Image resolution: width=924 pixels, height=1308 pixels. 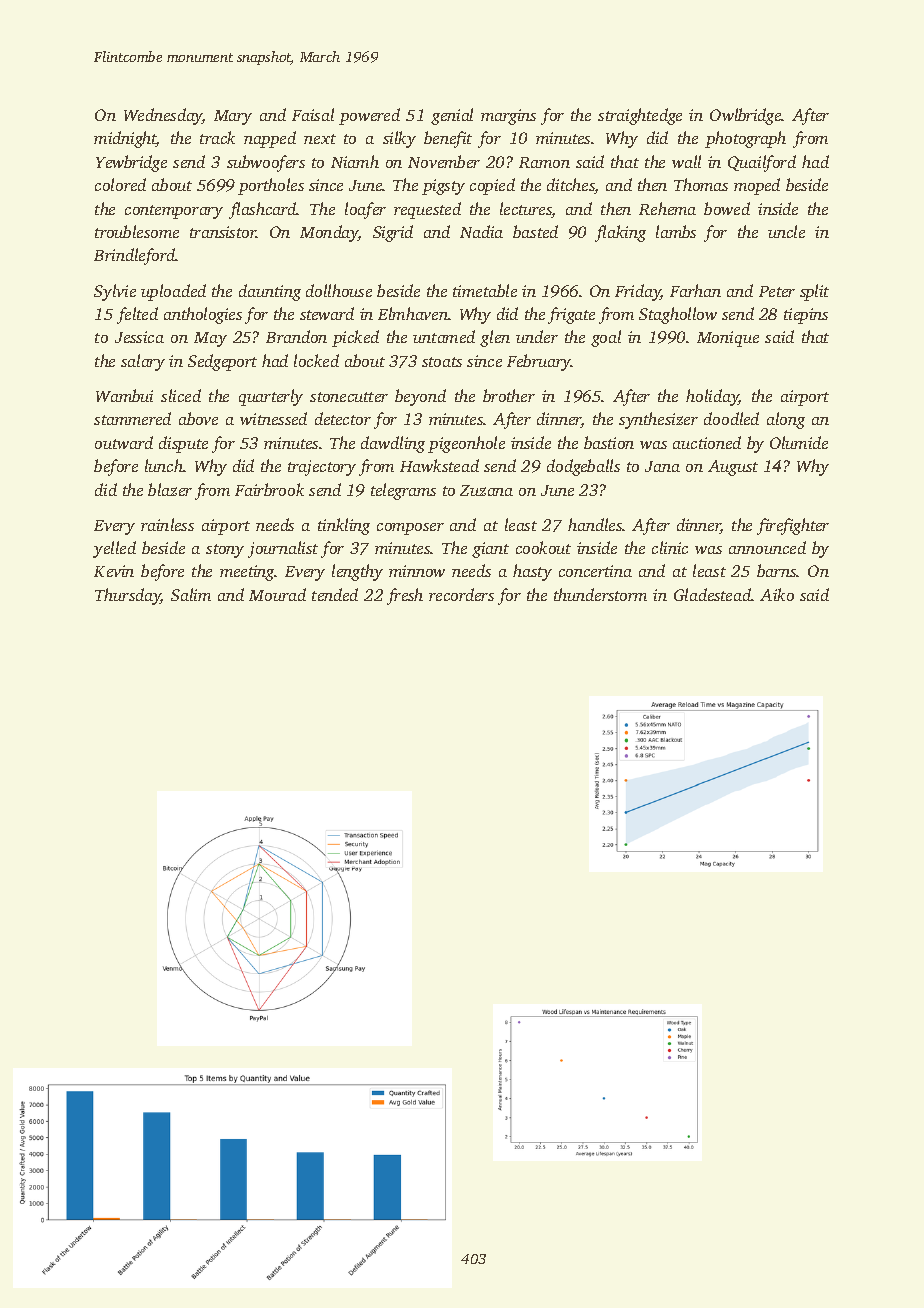 What do you see at coordinates (124, 442) in the screenshot?
I see `outward` at bounding box center [124, 442].
